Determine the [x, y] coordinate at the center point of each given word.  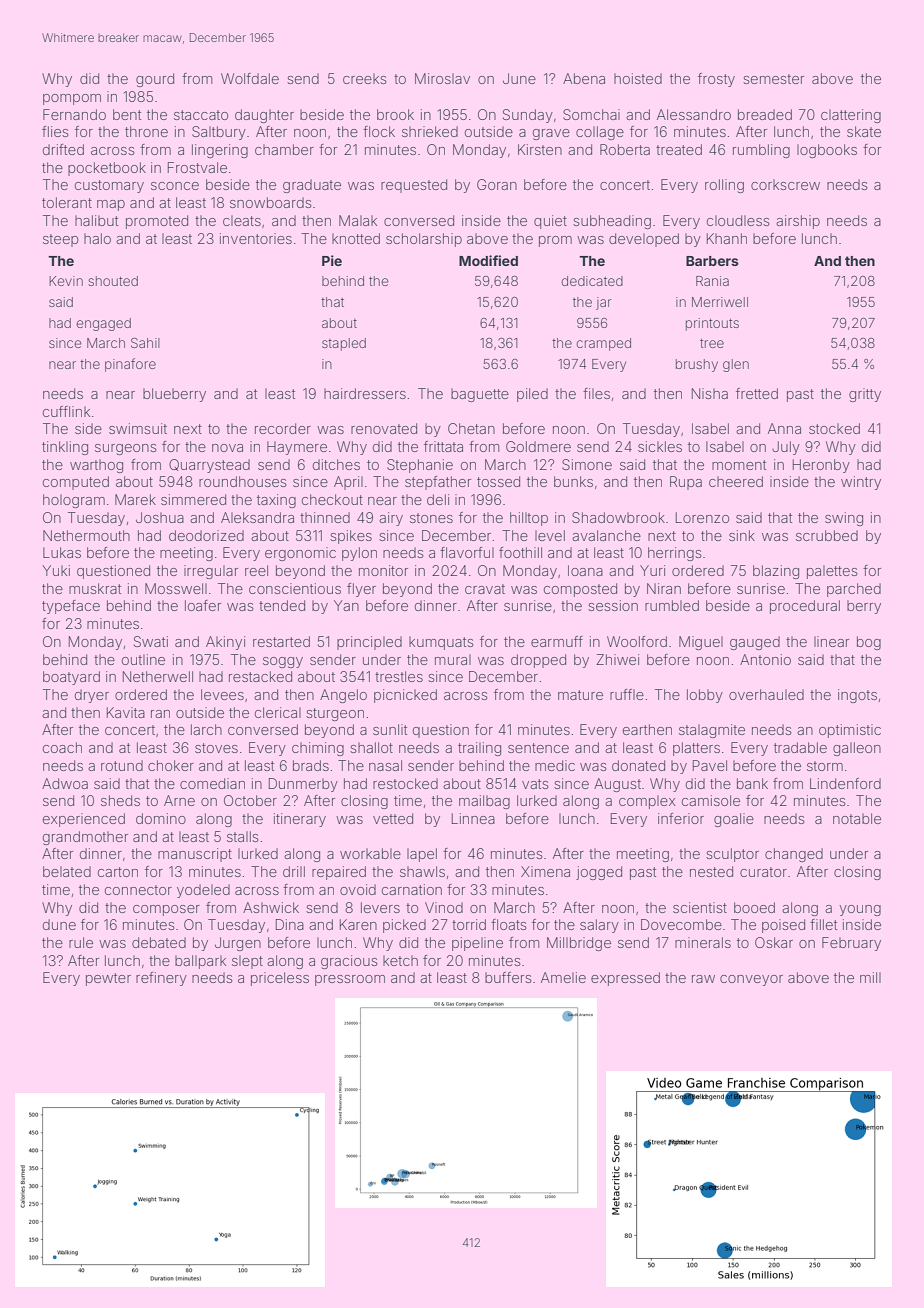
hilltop [529, 519]
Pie [332, 260]
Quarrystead [209, 466]
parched [854, 590]
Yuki [56, 570]
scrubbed [827, 535]
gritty [865, 395]
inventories [256, 238]
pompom [72, 99]
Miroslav [442, 78]
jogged [599, 873]
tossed [498, 481]
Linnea [473, 818]
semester [773, 79]
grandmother [85, 838]
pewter [108, 979]
